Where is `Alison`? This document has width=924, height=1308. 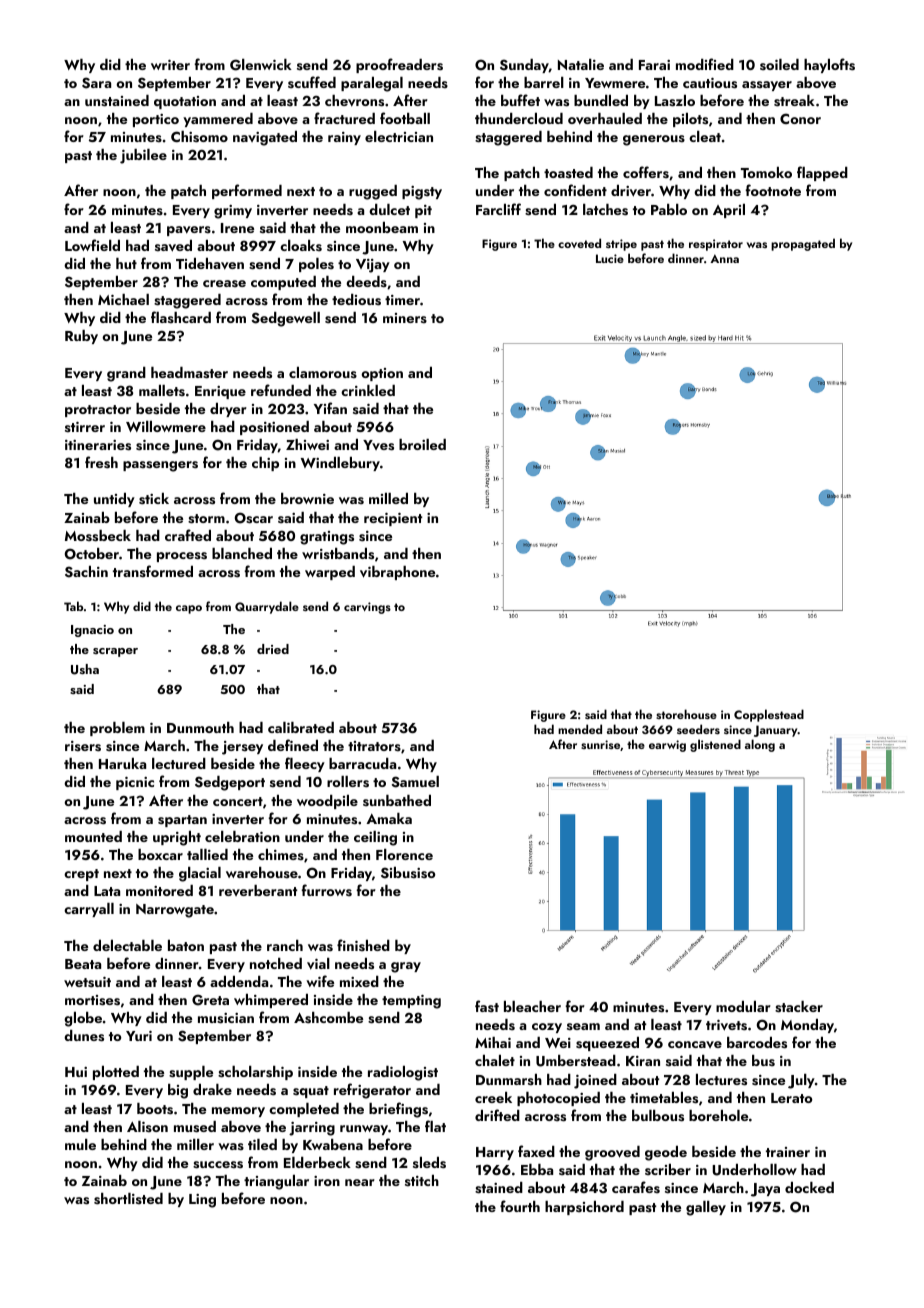
Alison is located at coordinates (147, 1126).
